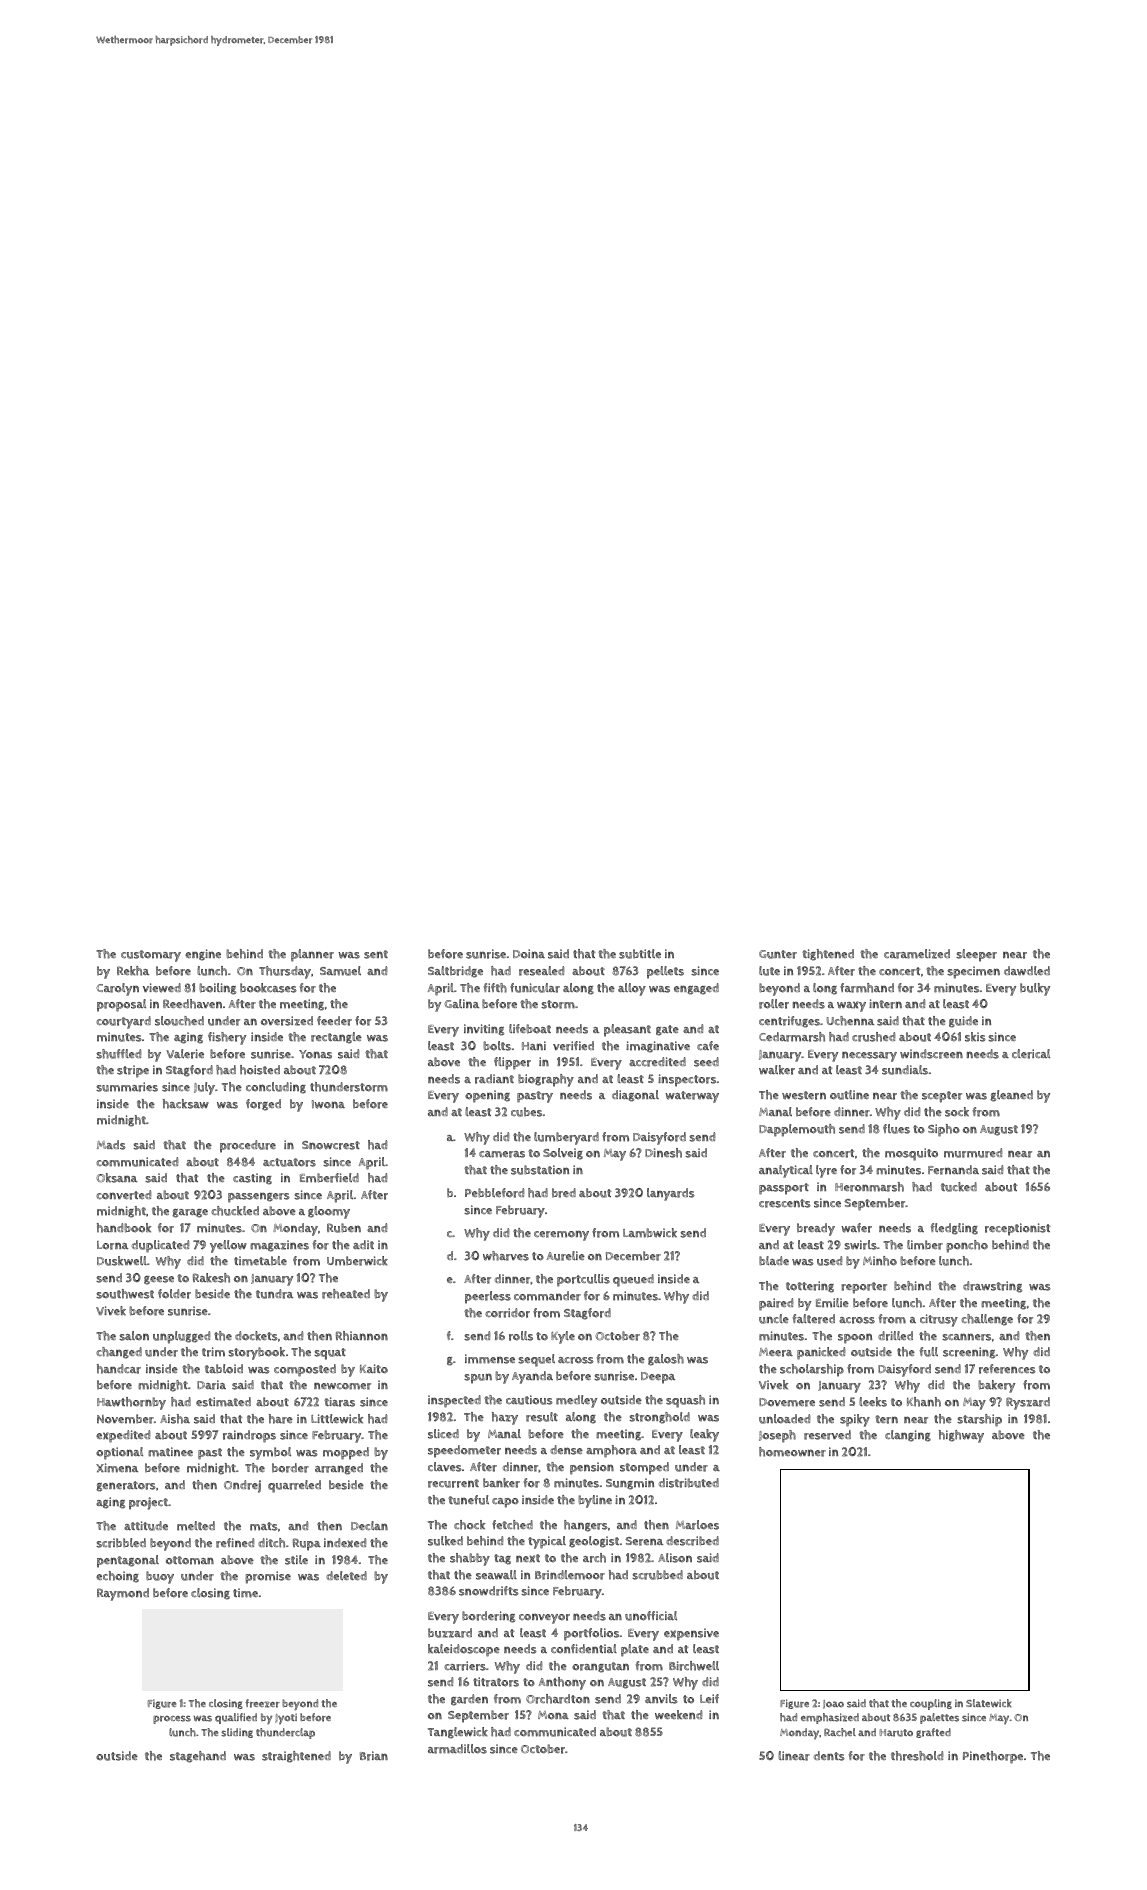 Image resolution: width=1147 pixels, height=1890 pixels. I want to click on threshold, so click(917, 1756).
